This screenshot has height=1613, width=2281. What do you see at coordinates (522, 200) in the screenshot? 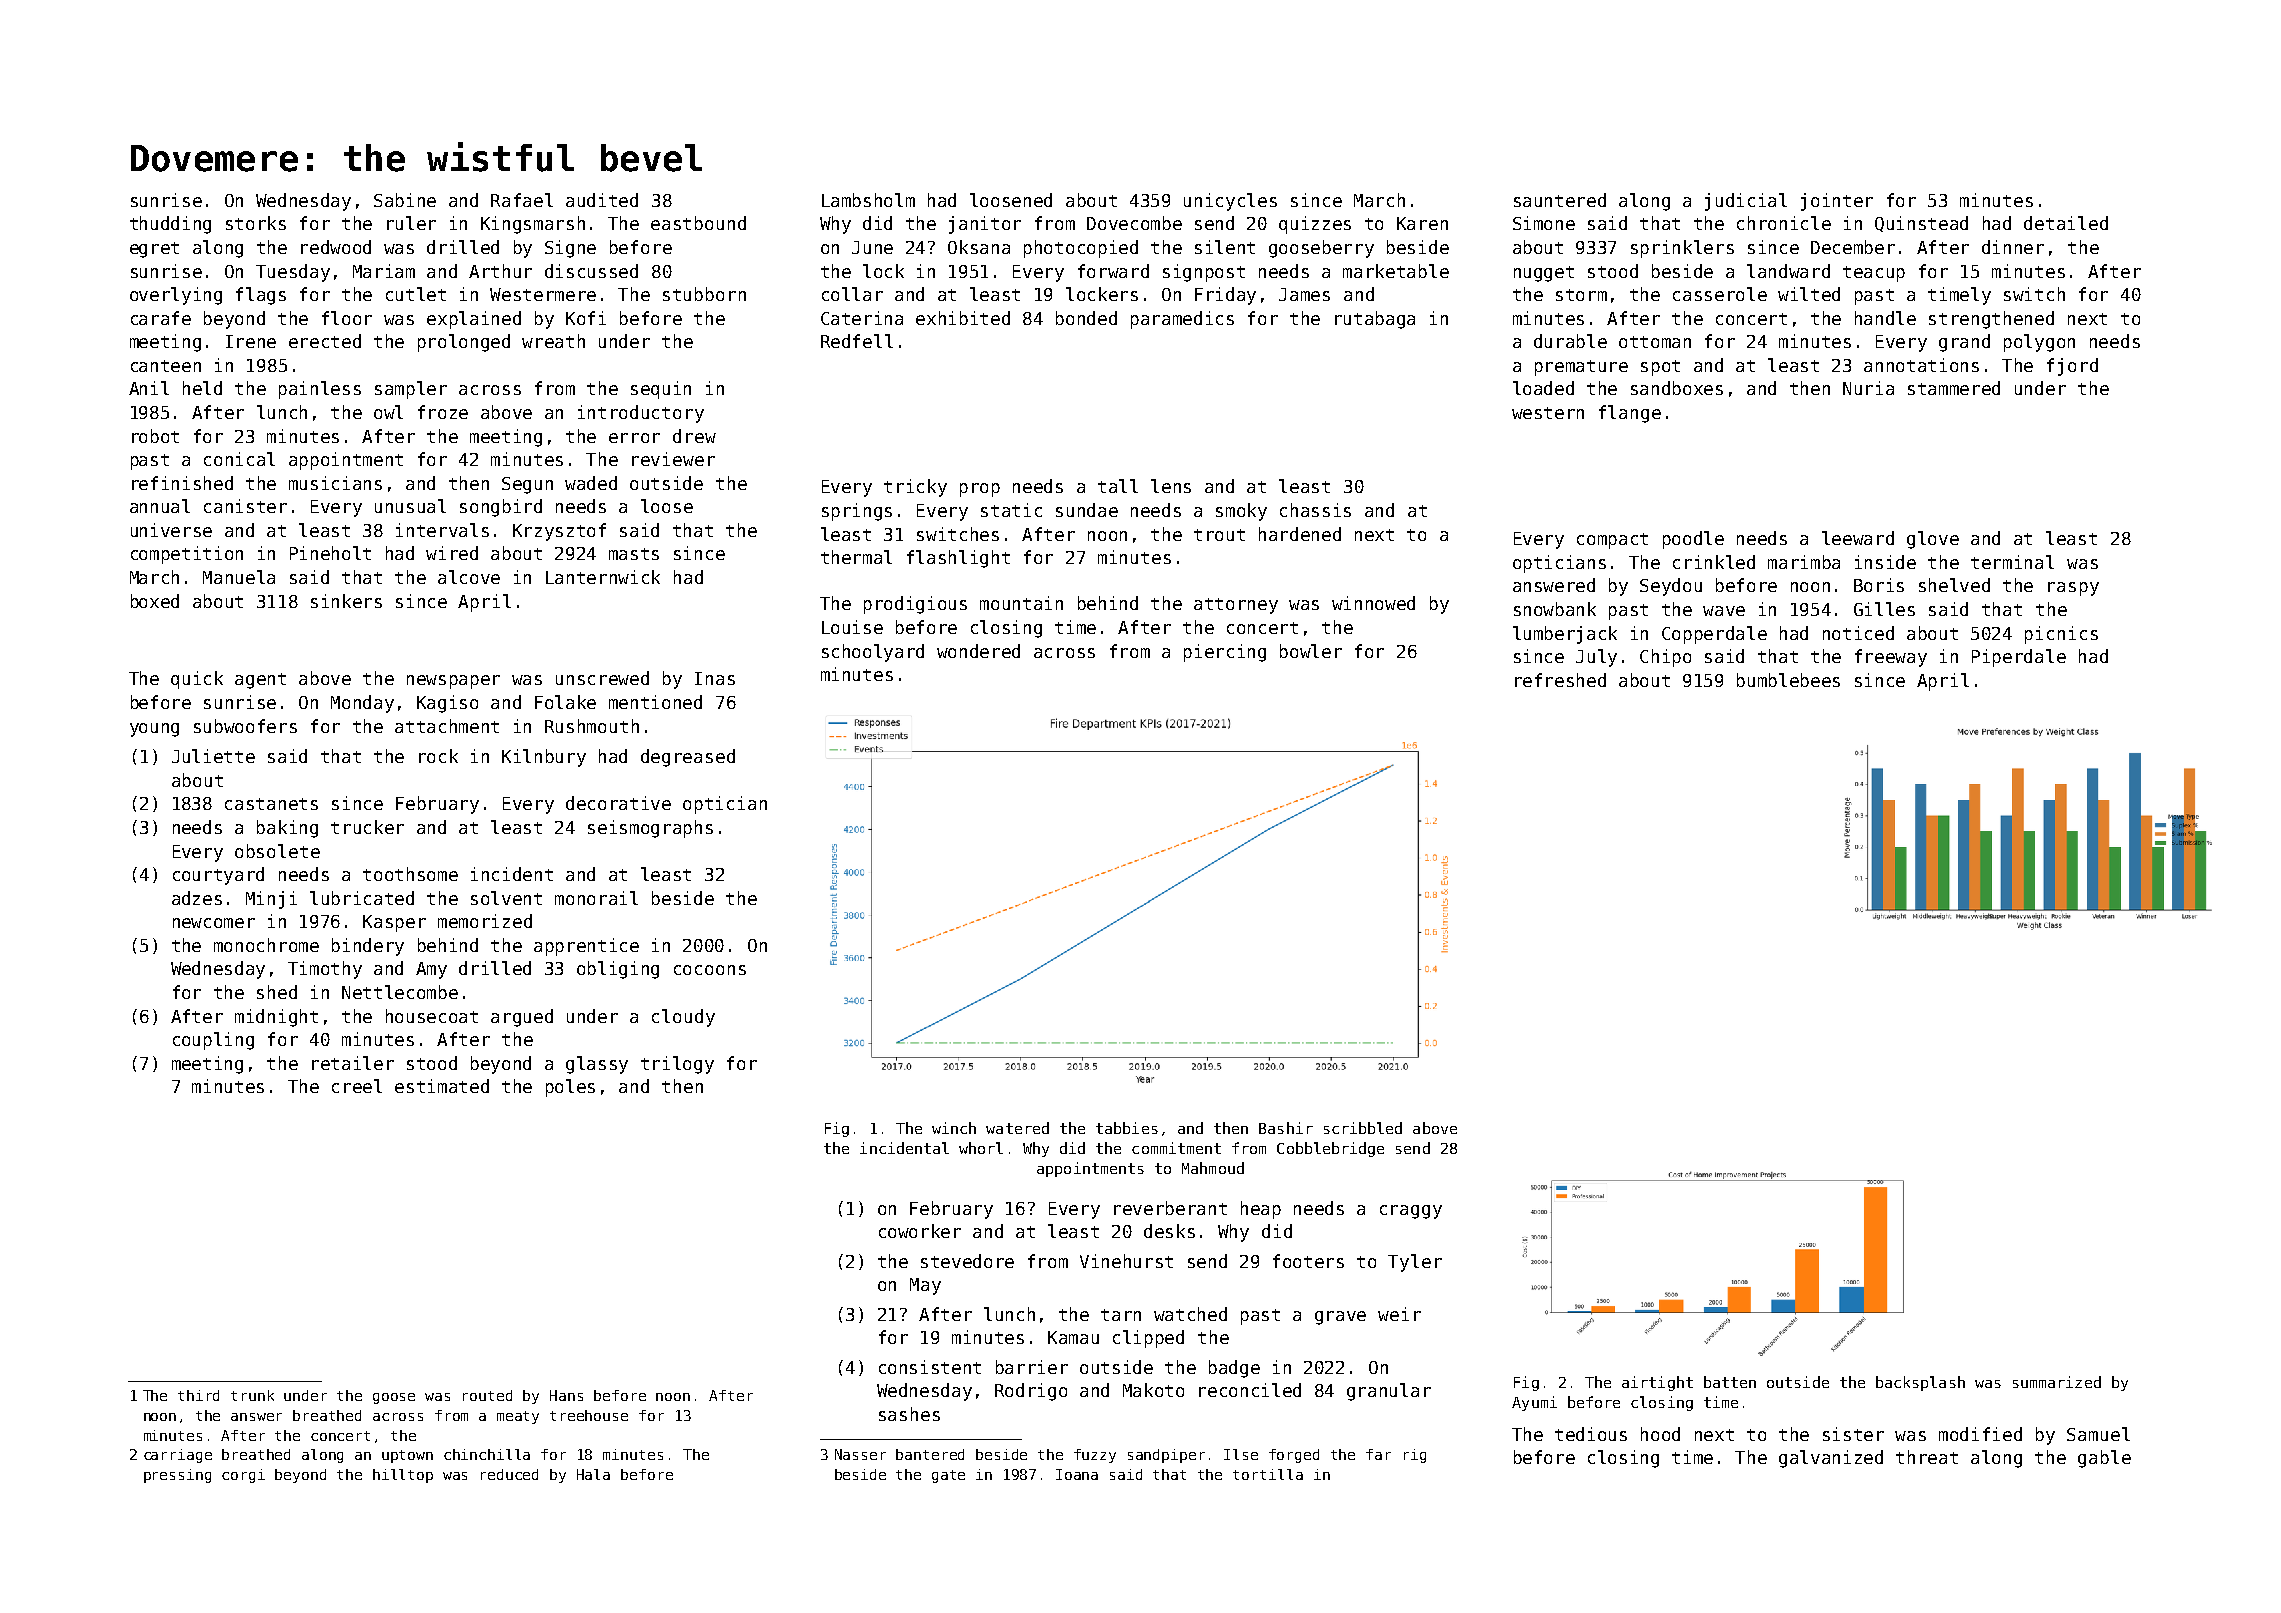
I see `Rafael` at bounding box center [522, 200].
